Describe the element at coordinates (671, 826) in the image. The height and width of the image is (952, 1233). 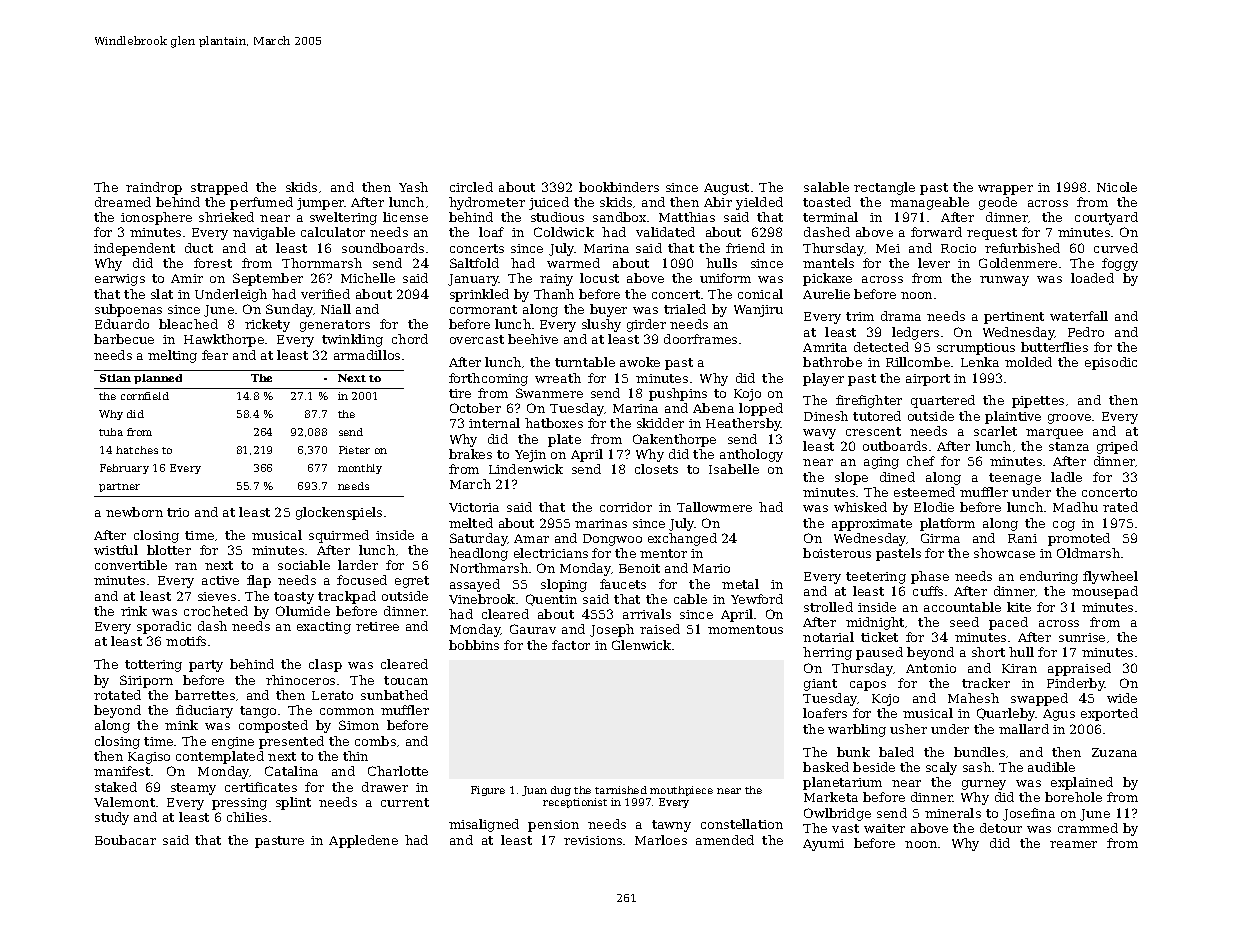
I see `tawny` at that location.
